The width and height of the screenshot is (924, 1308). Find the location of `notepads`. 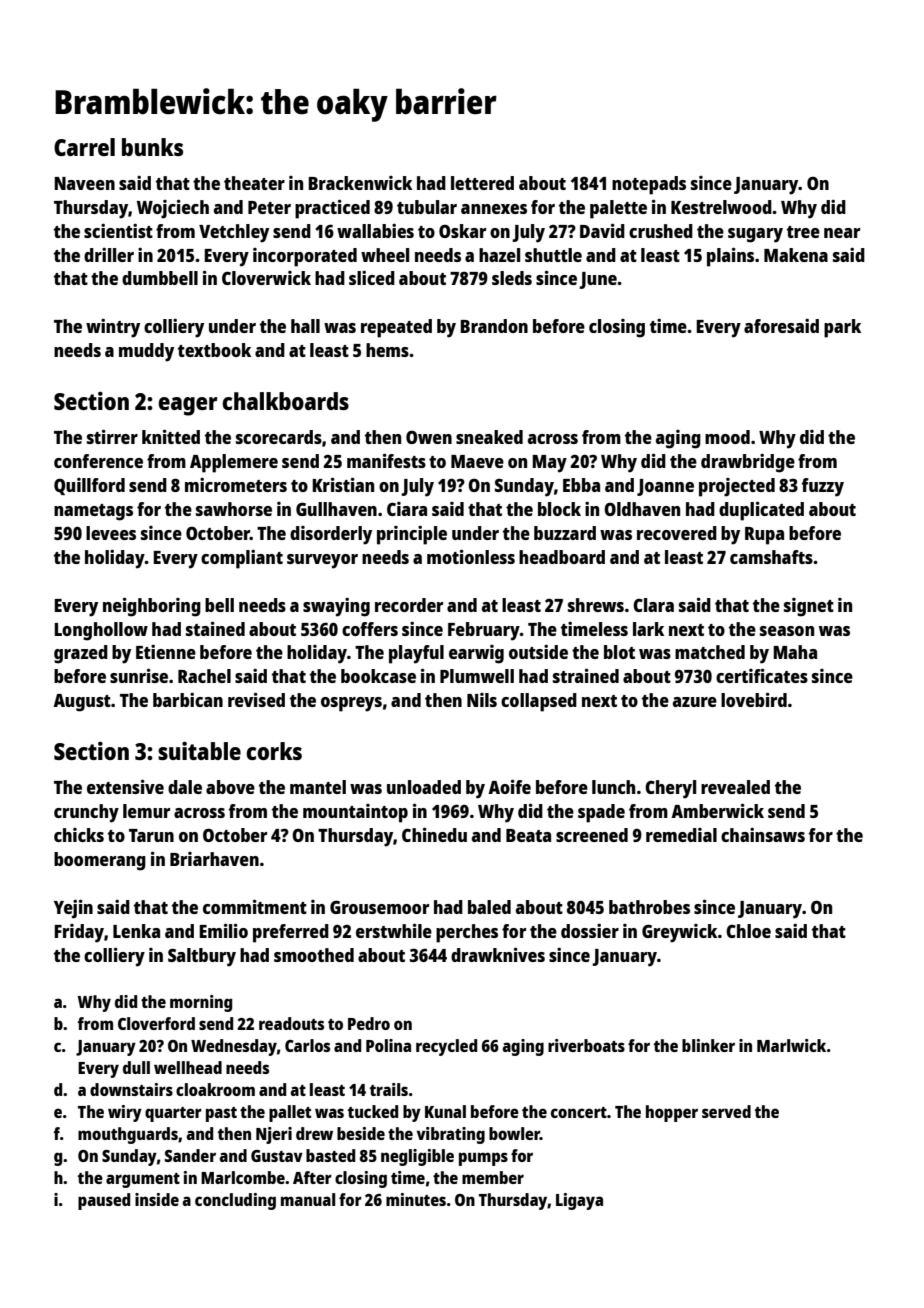

notepads is located at coordinates (649, 185).
